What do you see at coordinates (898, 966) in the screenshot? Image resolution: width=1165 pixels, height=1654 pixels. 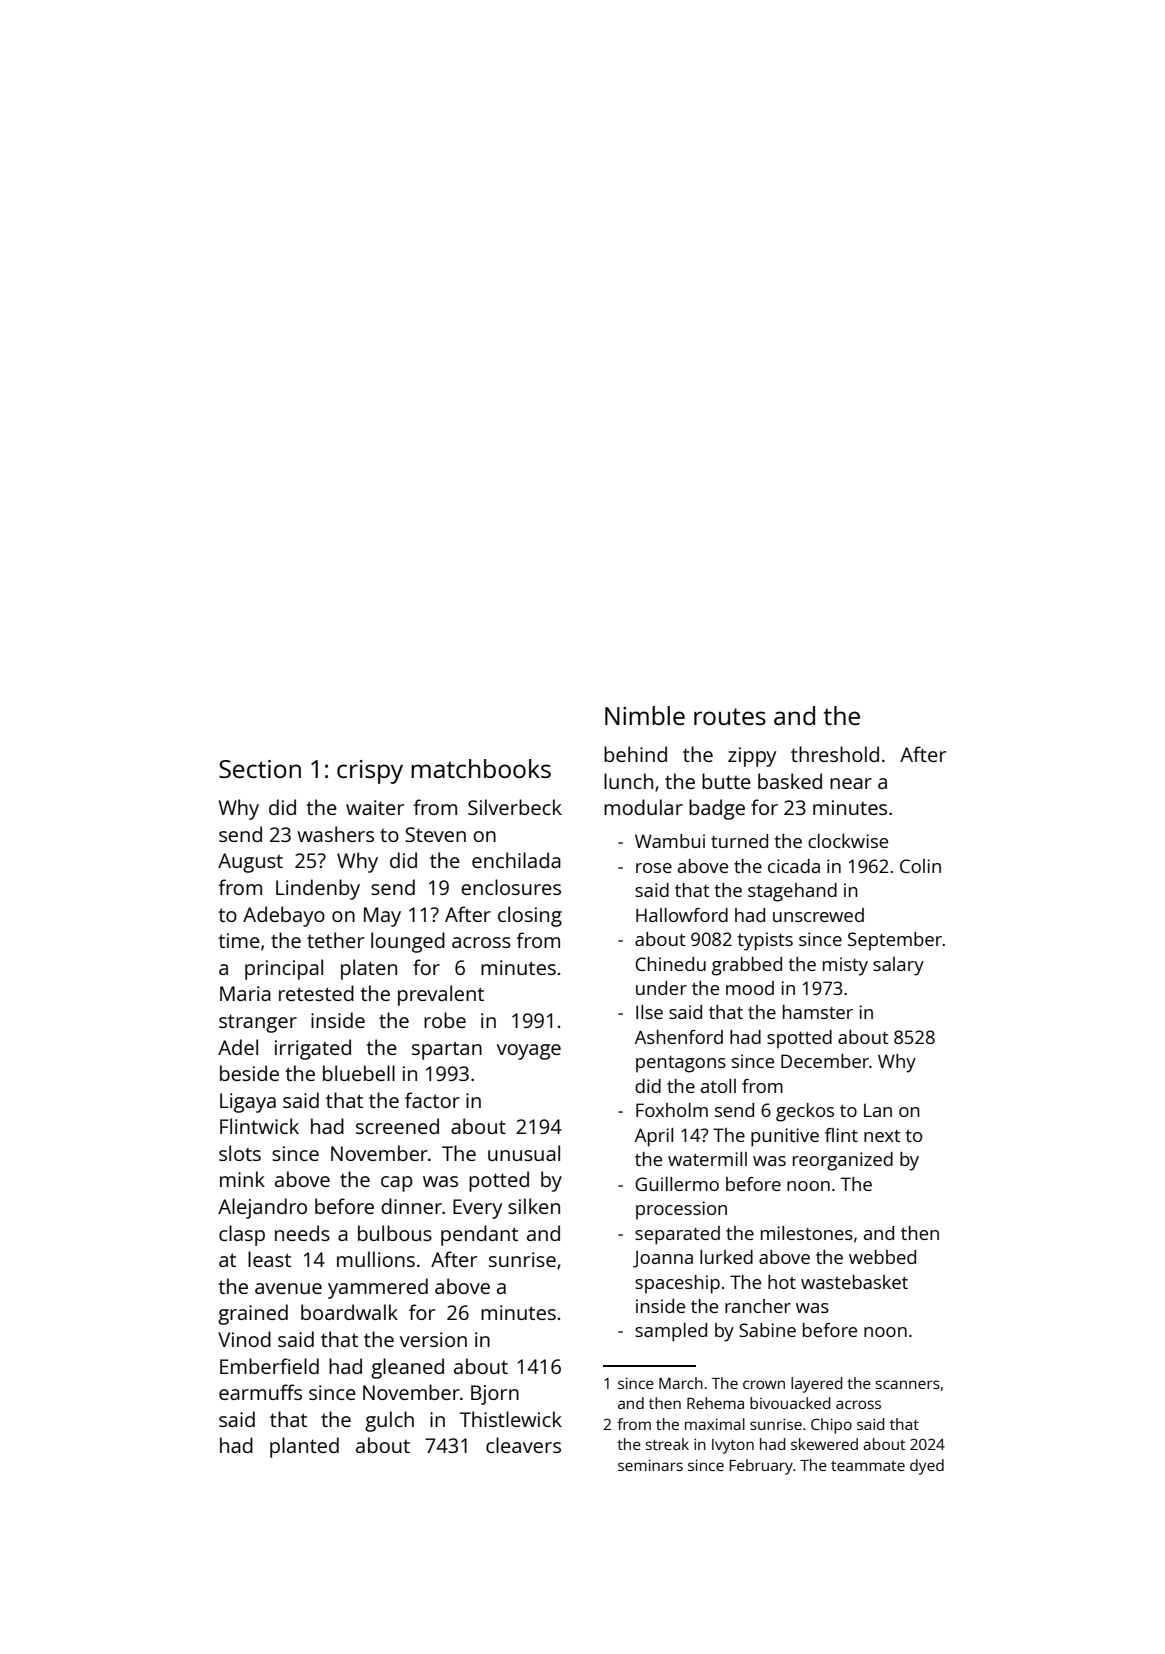 I see `salary` at bounding box center [898, 966].
